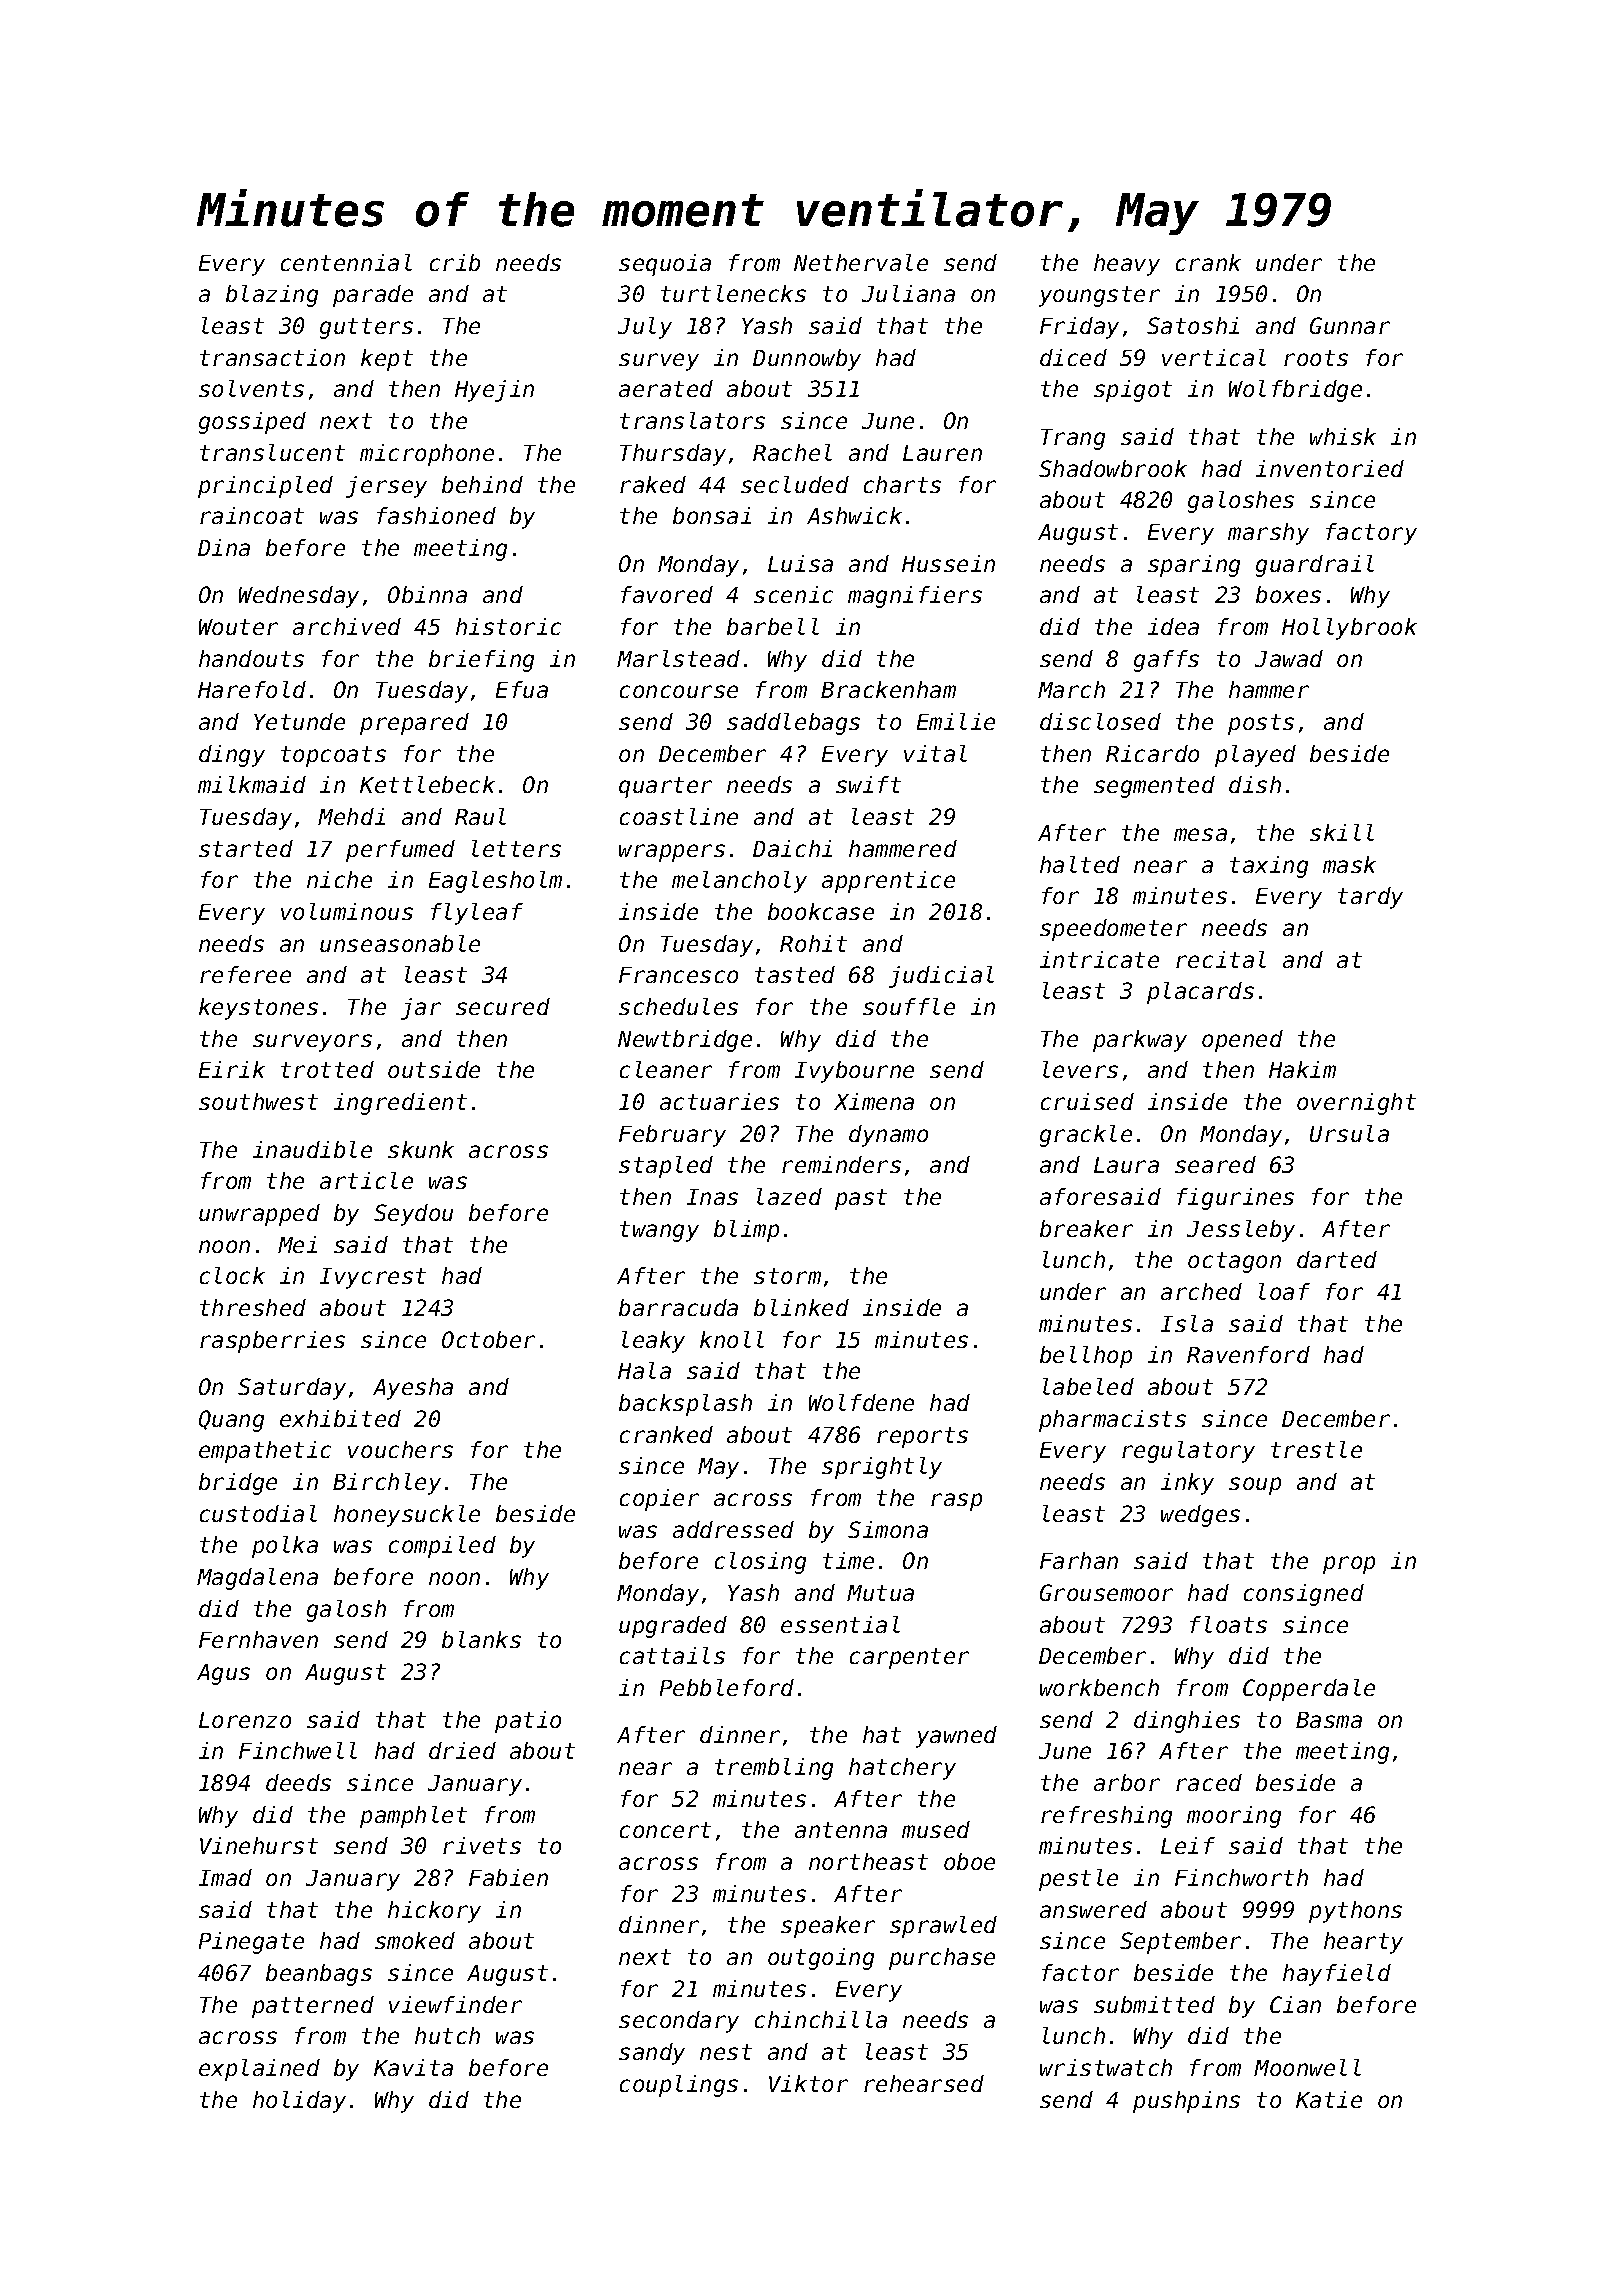  Describe the element at coordinates (733, 1529) in the screenshot. I see `addressed` at that location.
